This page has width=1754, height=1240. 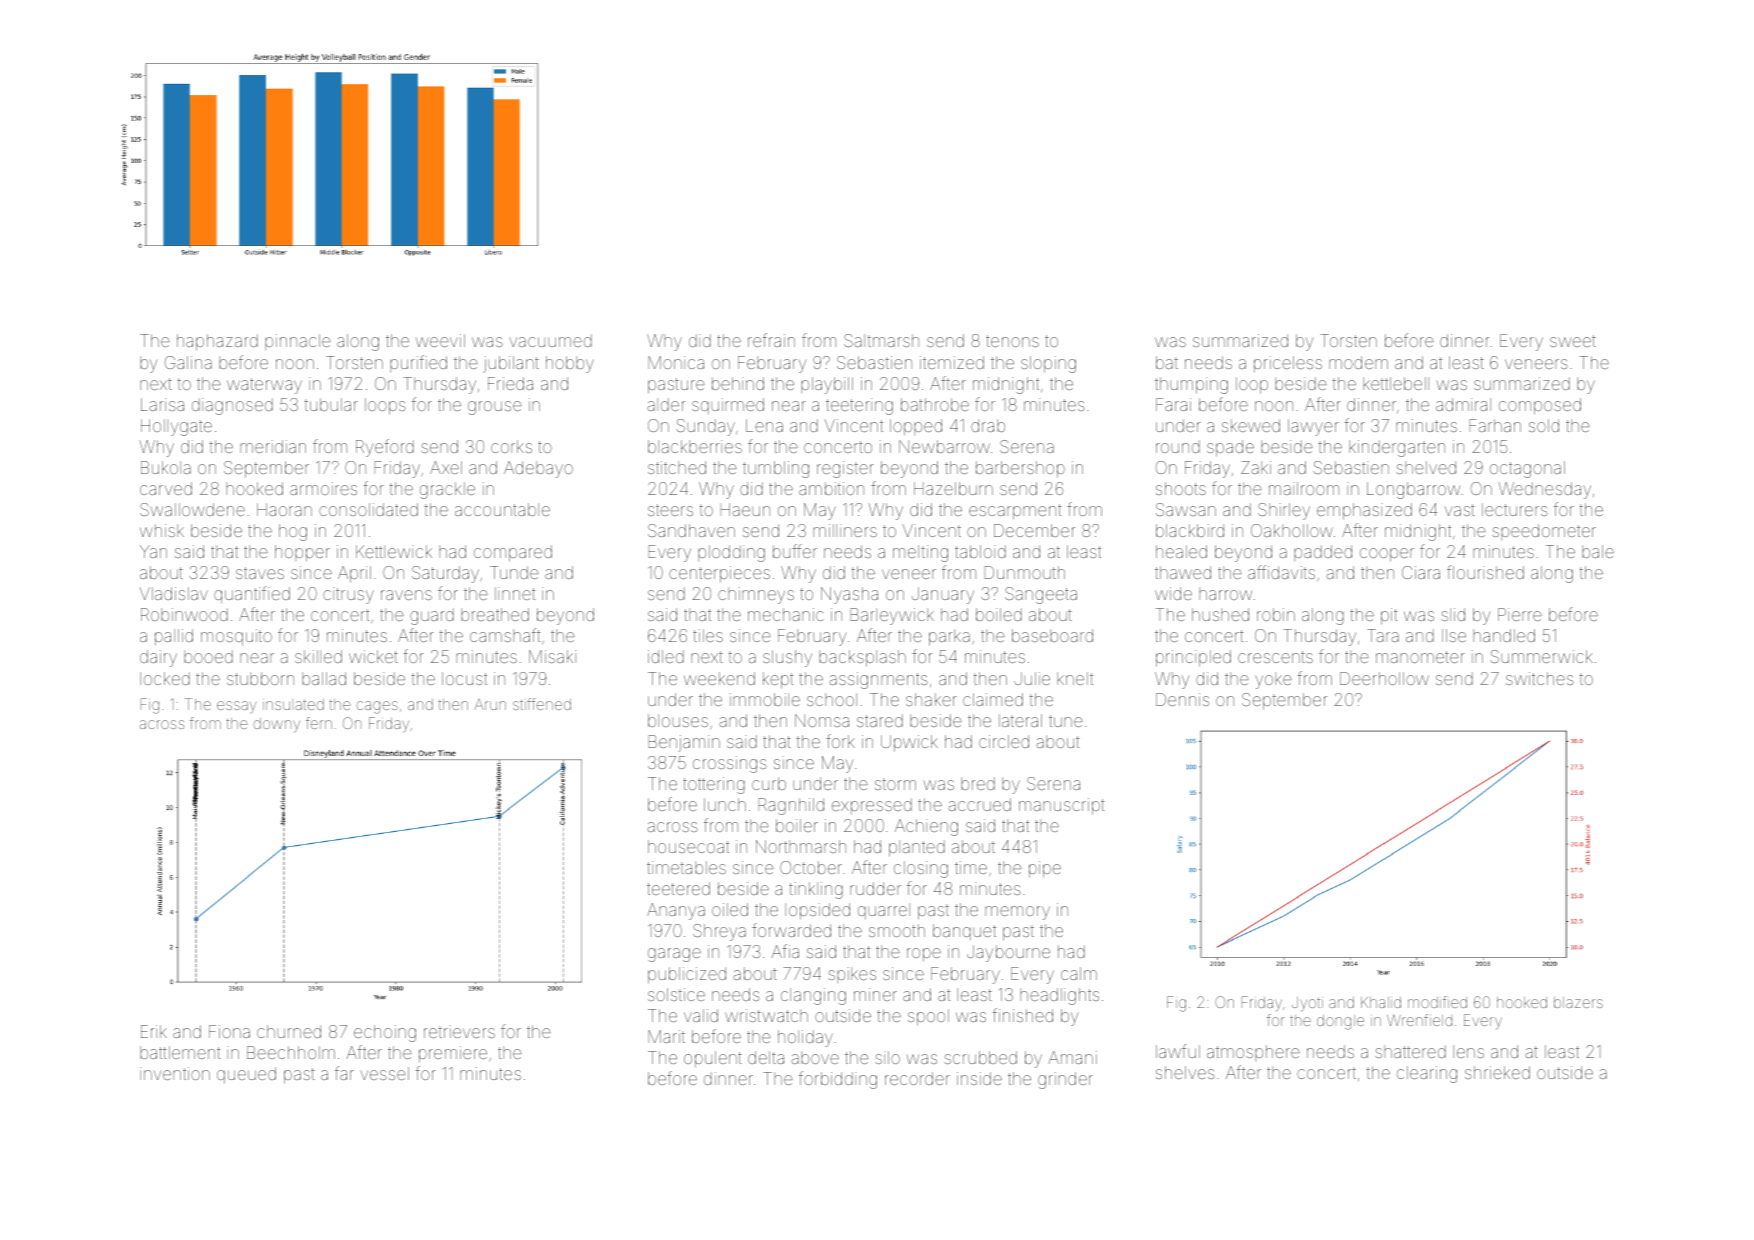 What do you see at coordinates (1065, 1080) in the page?
I see `grinder` at bounding box center [1065, 1080].
